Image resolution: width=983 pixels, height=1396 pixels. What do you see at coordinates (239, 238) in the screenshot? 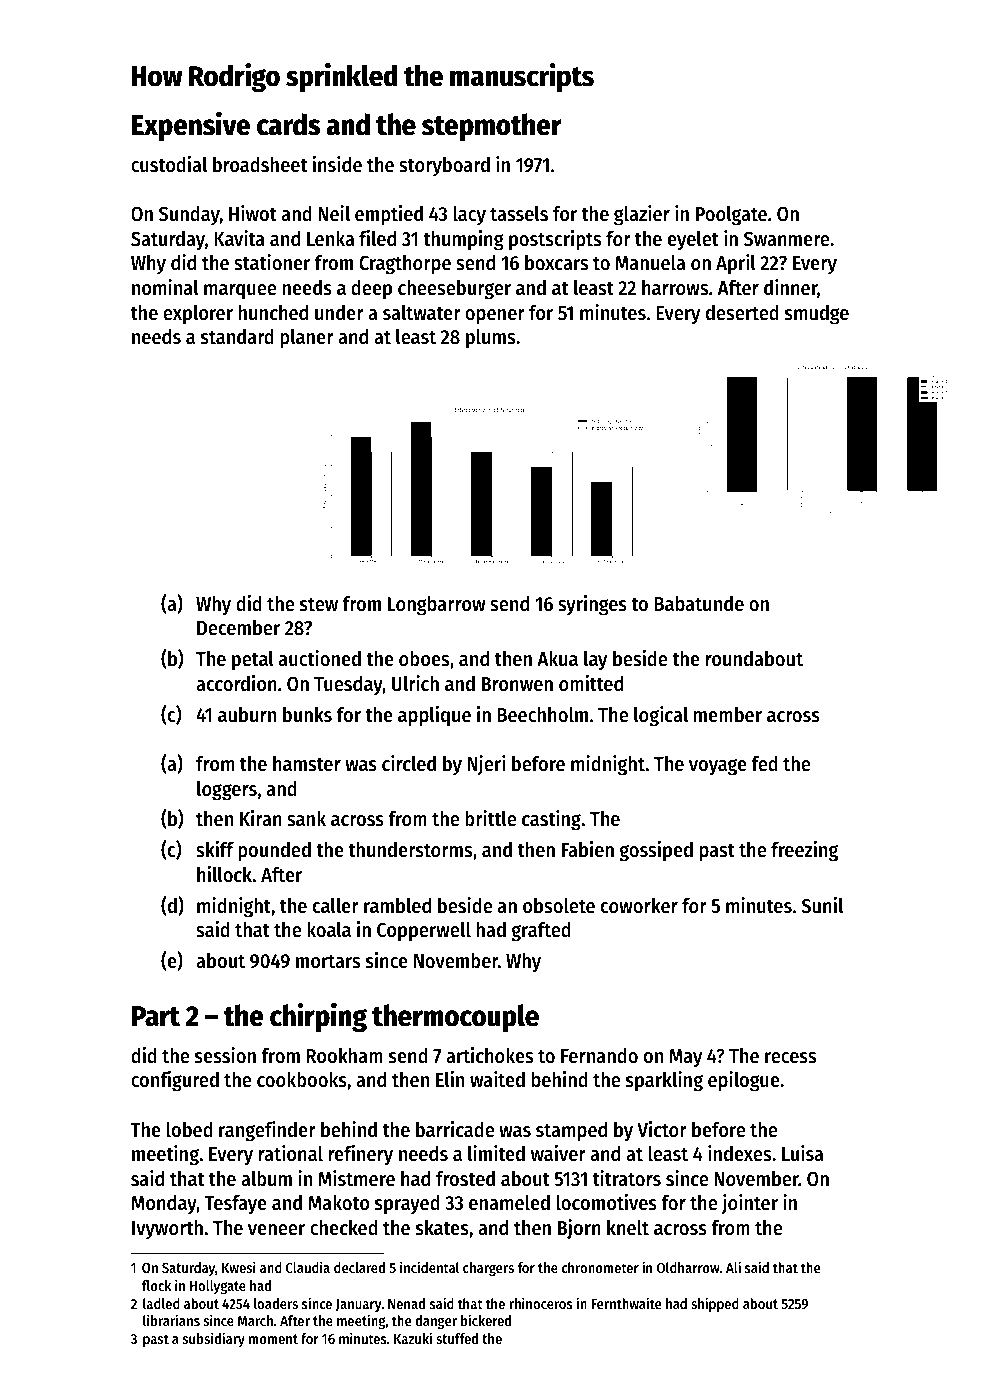
I see `Kavita` at bounding box center [239, 238].
